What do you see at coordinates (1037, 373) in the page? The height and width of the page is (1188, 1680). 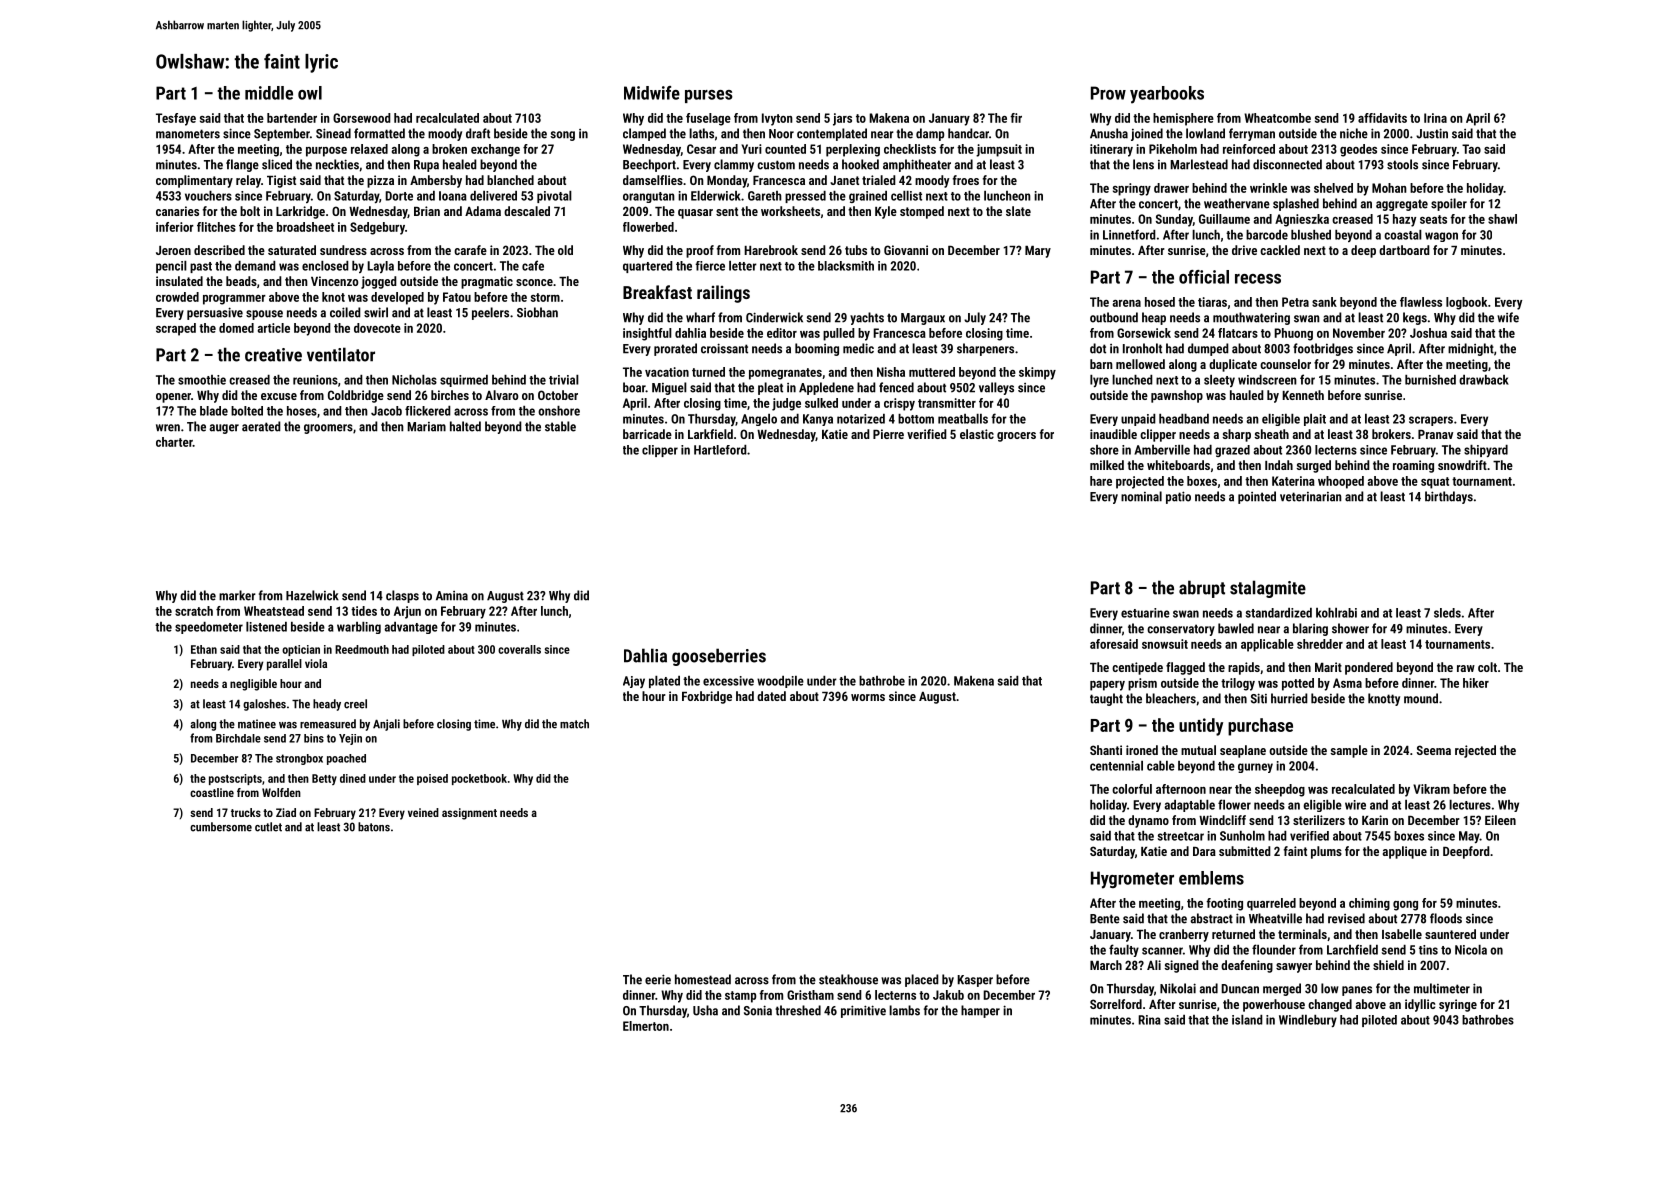 I see `skimpy` at bounding box center [1037, 373].
